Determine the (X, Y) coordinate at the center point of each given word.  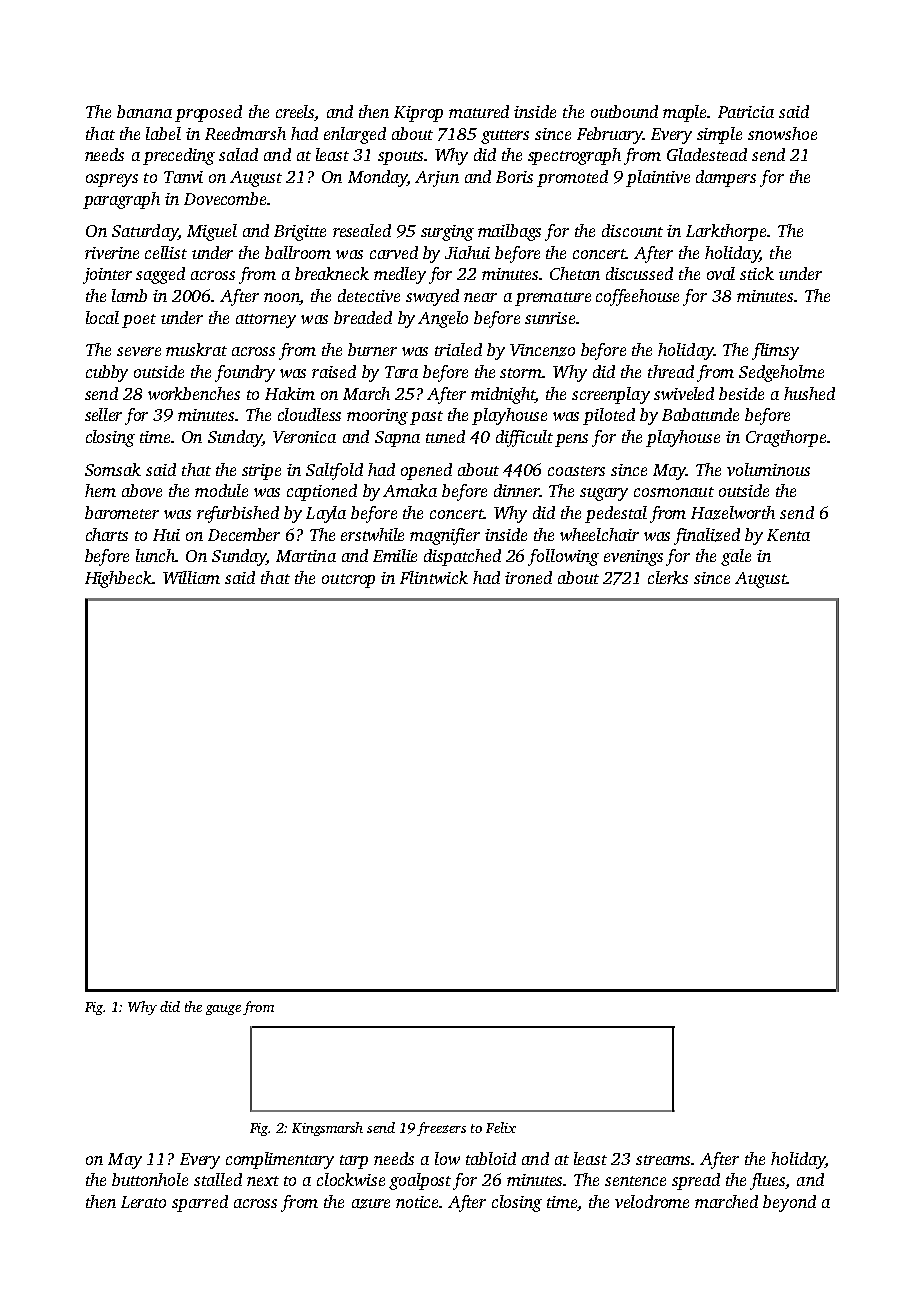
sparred (200, 1203)
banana (144, 111)
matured (479, 111)
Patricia (746, 112)
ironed (528, 577)
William (191, 577)
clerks (668, 577)
